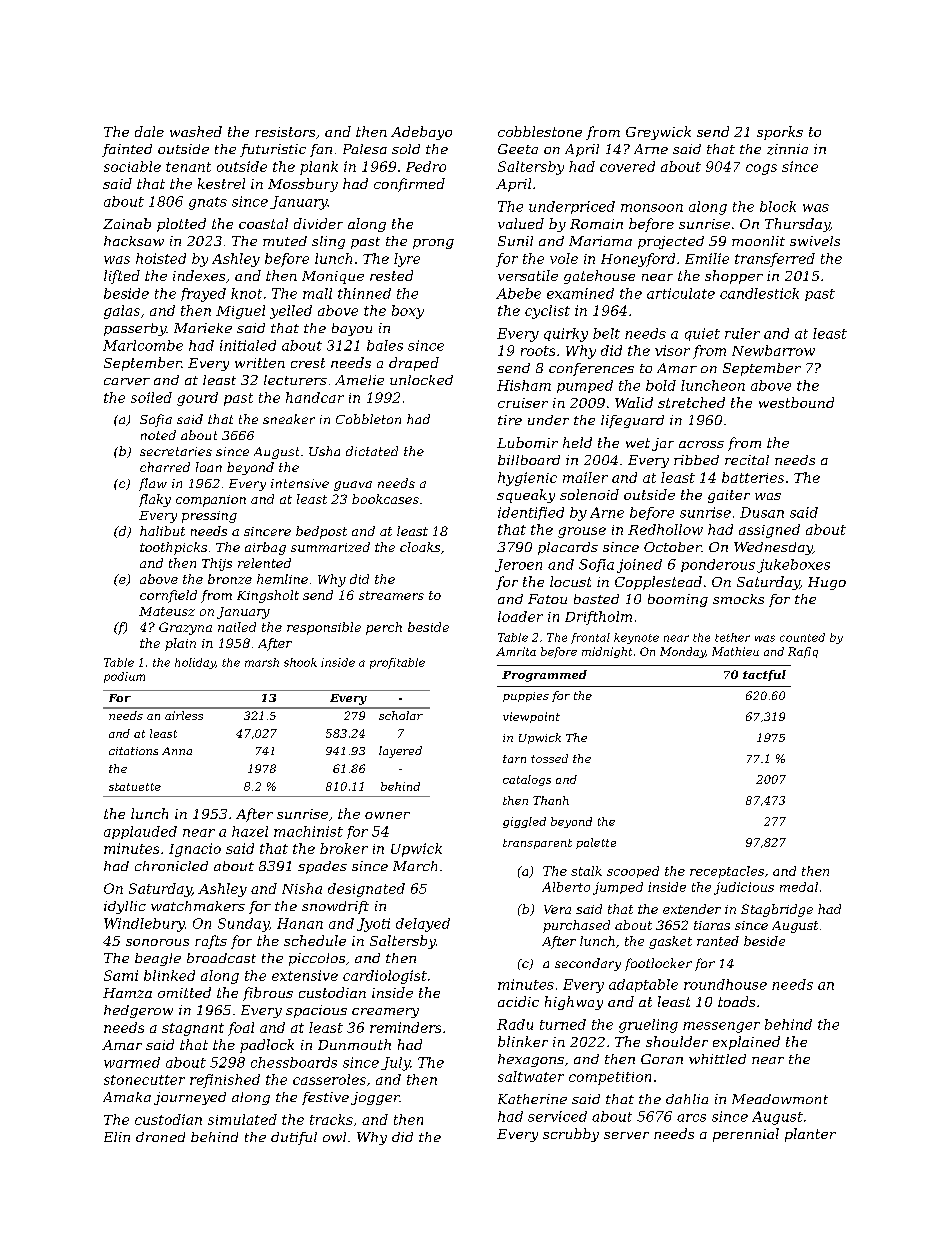 Image resolution: width=952 pixels, height=1233 pixels. What do you see at coordinates (778, 206) in the image?
I see `block` at bounding box center [778, 206].
